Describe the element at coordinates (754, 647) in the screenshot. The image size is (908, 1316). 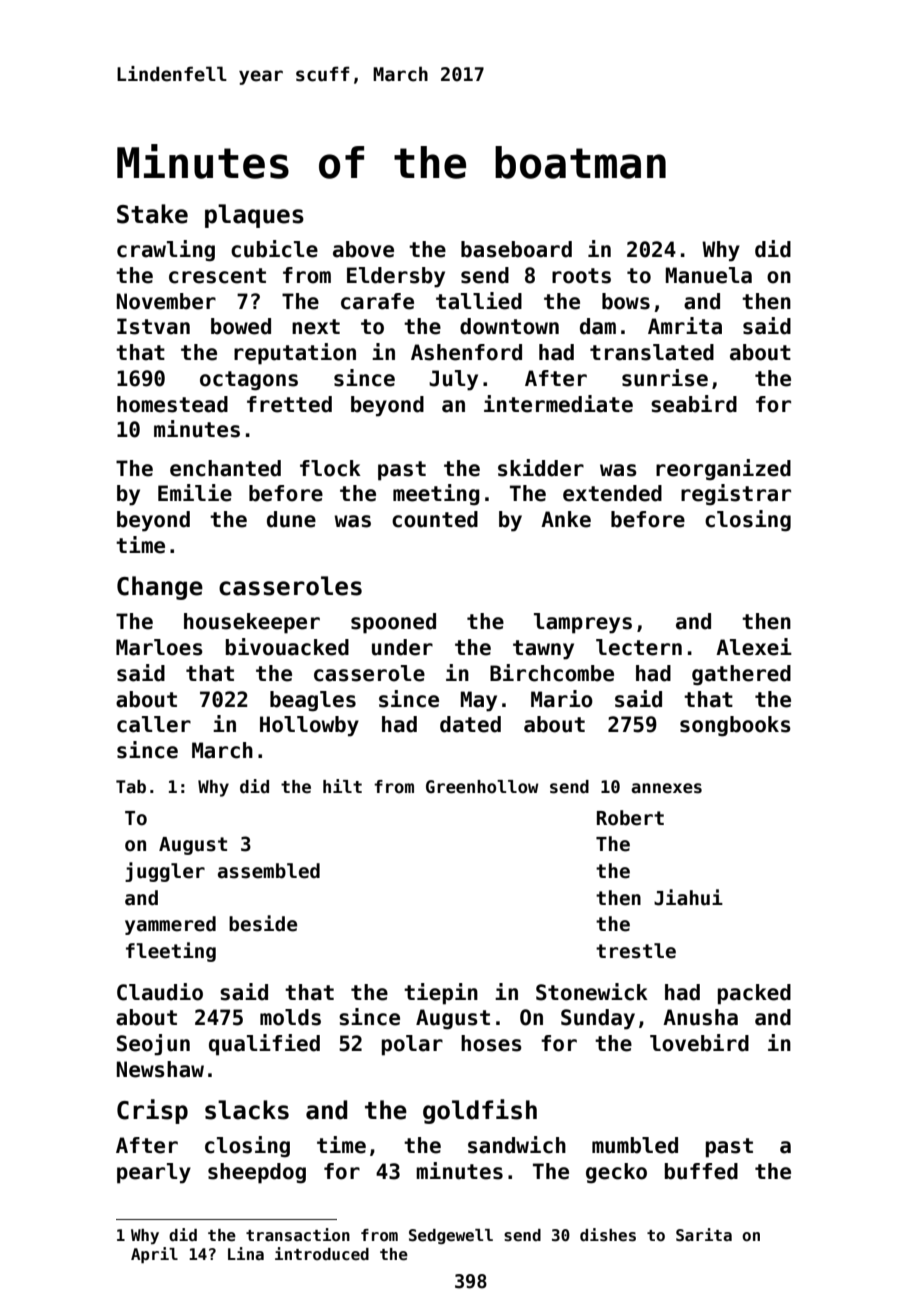
I see `Alexei` at that location.
